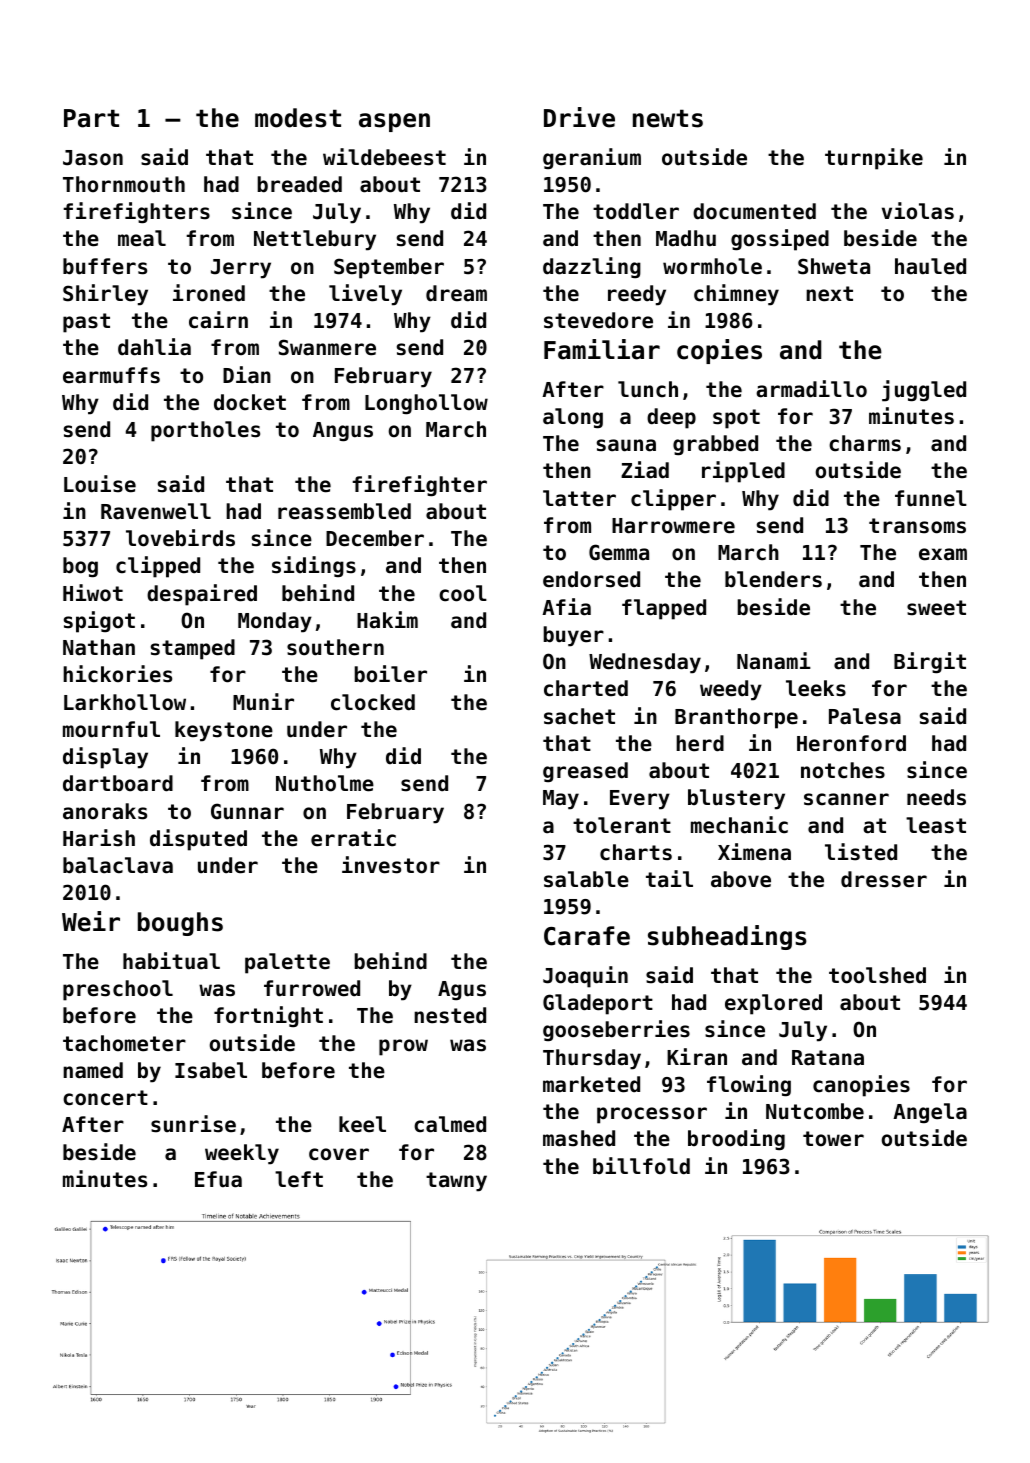  I want to click on investor, so click(391, 865).
